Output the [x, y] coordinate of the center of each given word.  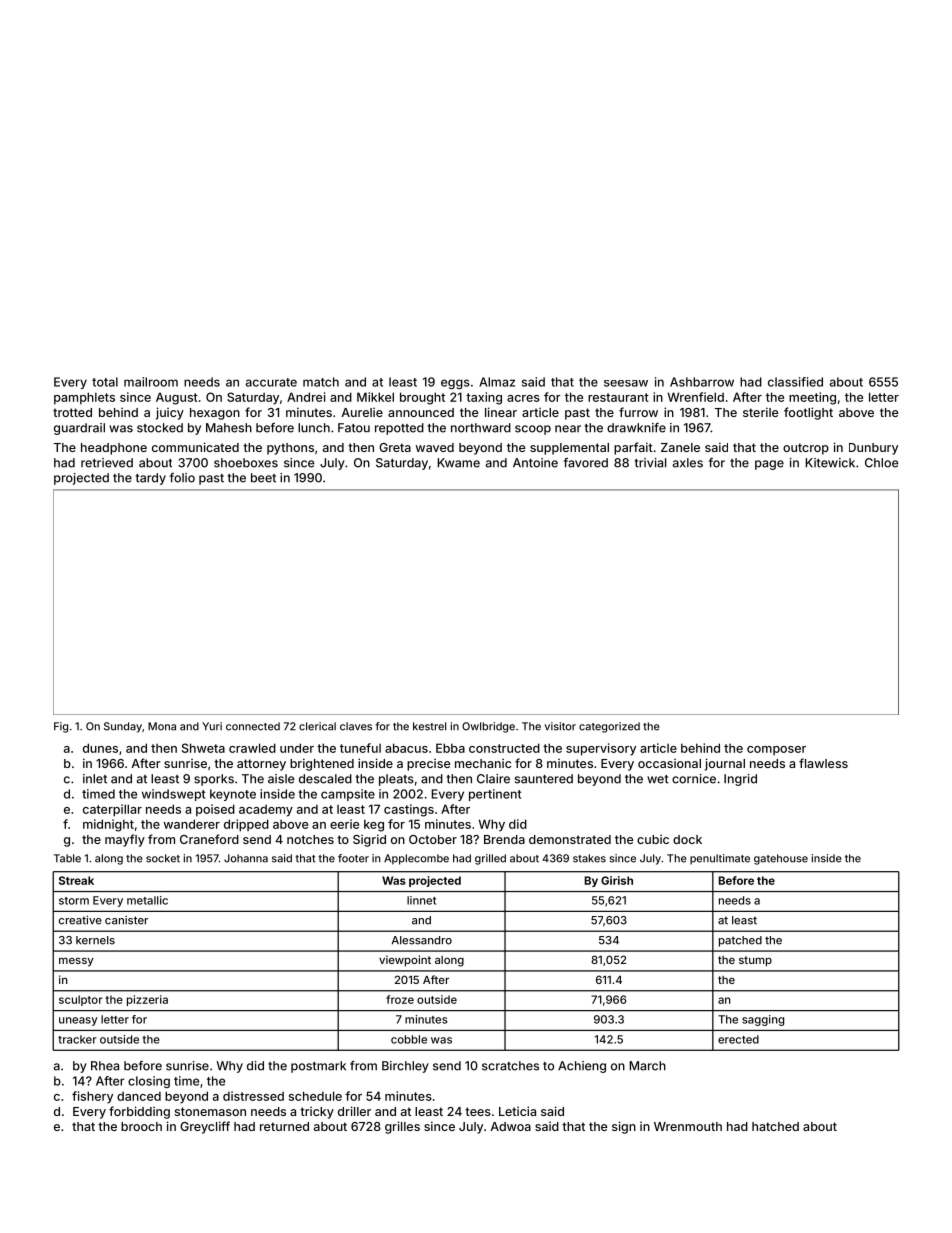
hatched [775, 1126]
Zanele [680, 447]
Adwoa [510, 1126]
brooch [141, 1126]
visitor [560, 726]
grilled [490, 859]
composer [776, 750]
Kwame [458, 463]
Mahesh [229, 428]
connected [253, 726]
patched [740, 941]
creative [80, 920]
